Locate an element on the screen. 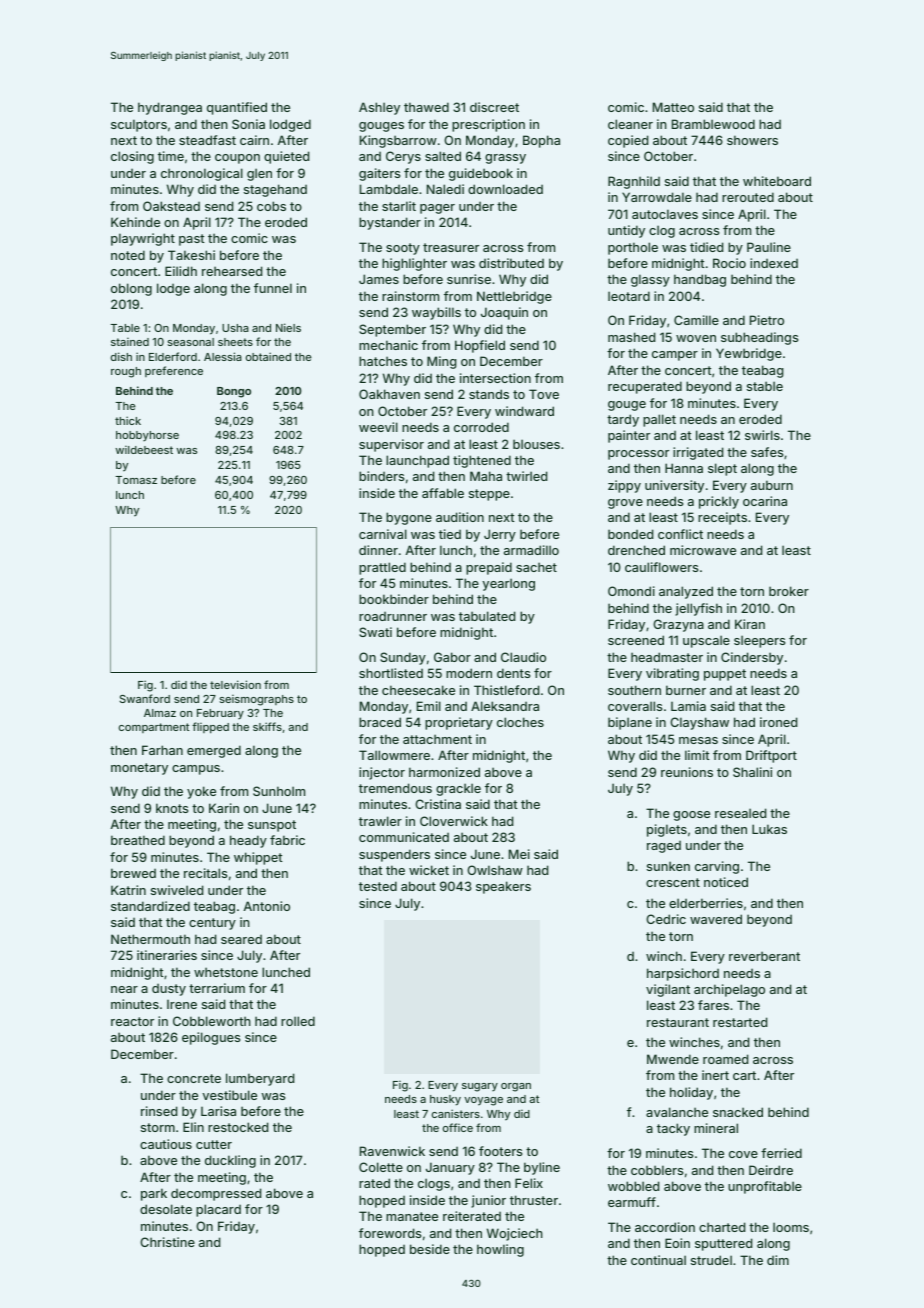 This screenshot has height=1308, width=924. reverberant is located at coordinates (764, 956).
